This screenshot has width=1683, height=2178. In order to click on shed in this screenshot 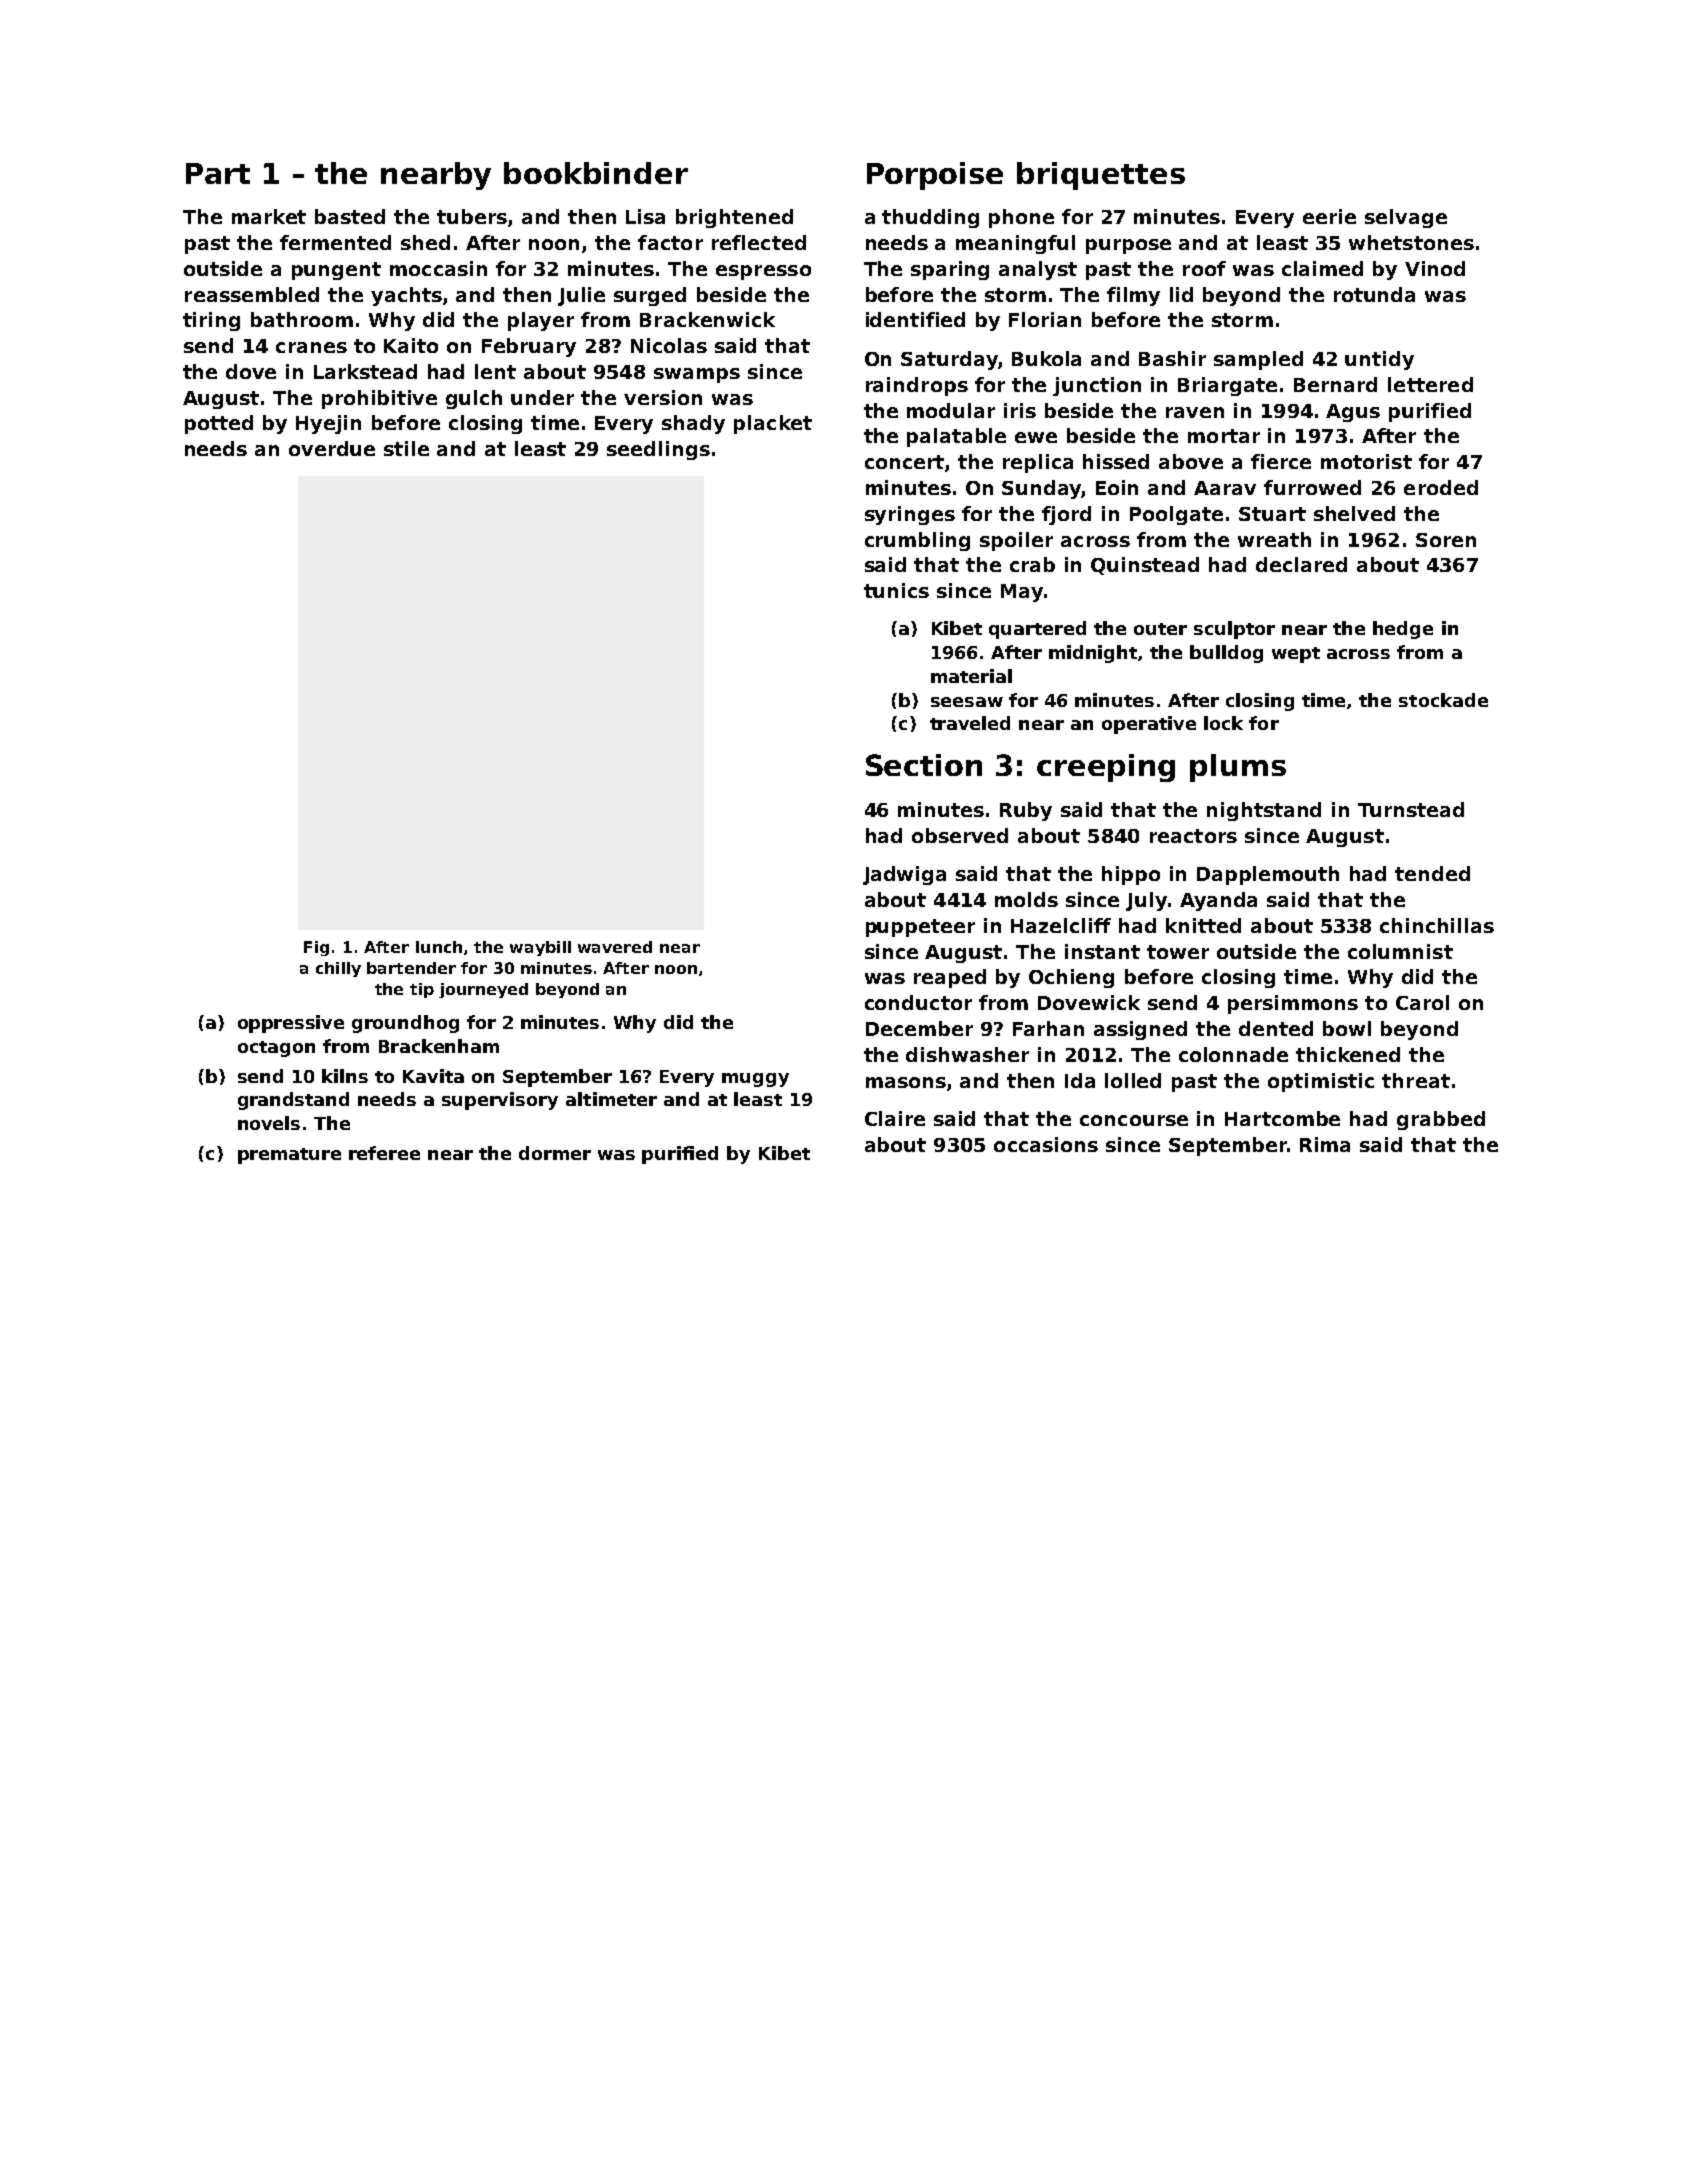, I will do `click(425, 242)`.
